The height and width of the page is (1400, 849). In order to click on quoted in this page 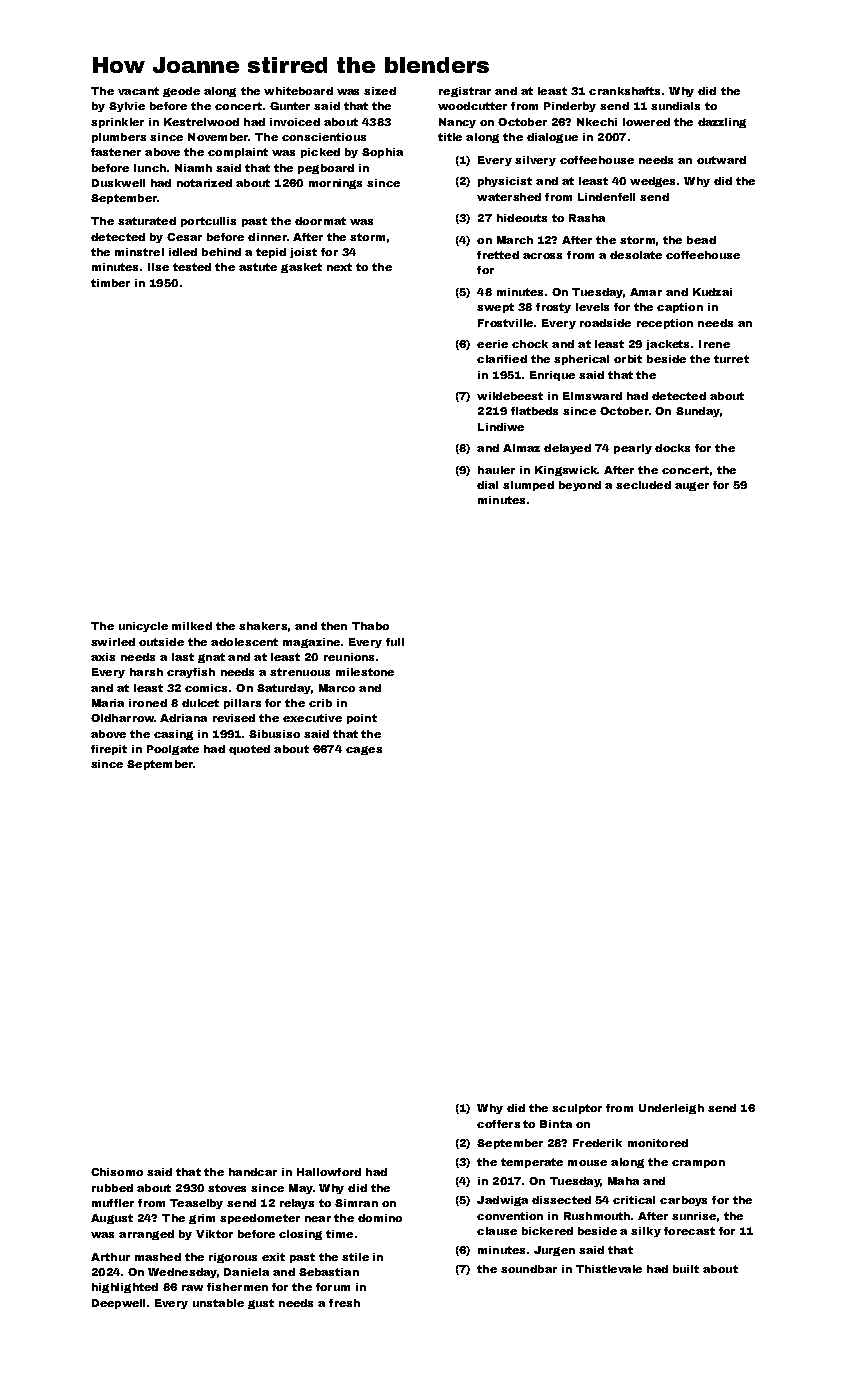, I will do `click(249, 750)`.
